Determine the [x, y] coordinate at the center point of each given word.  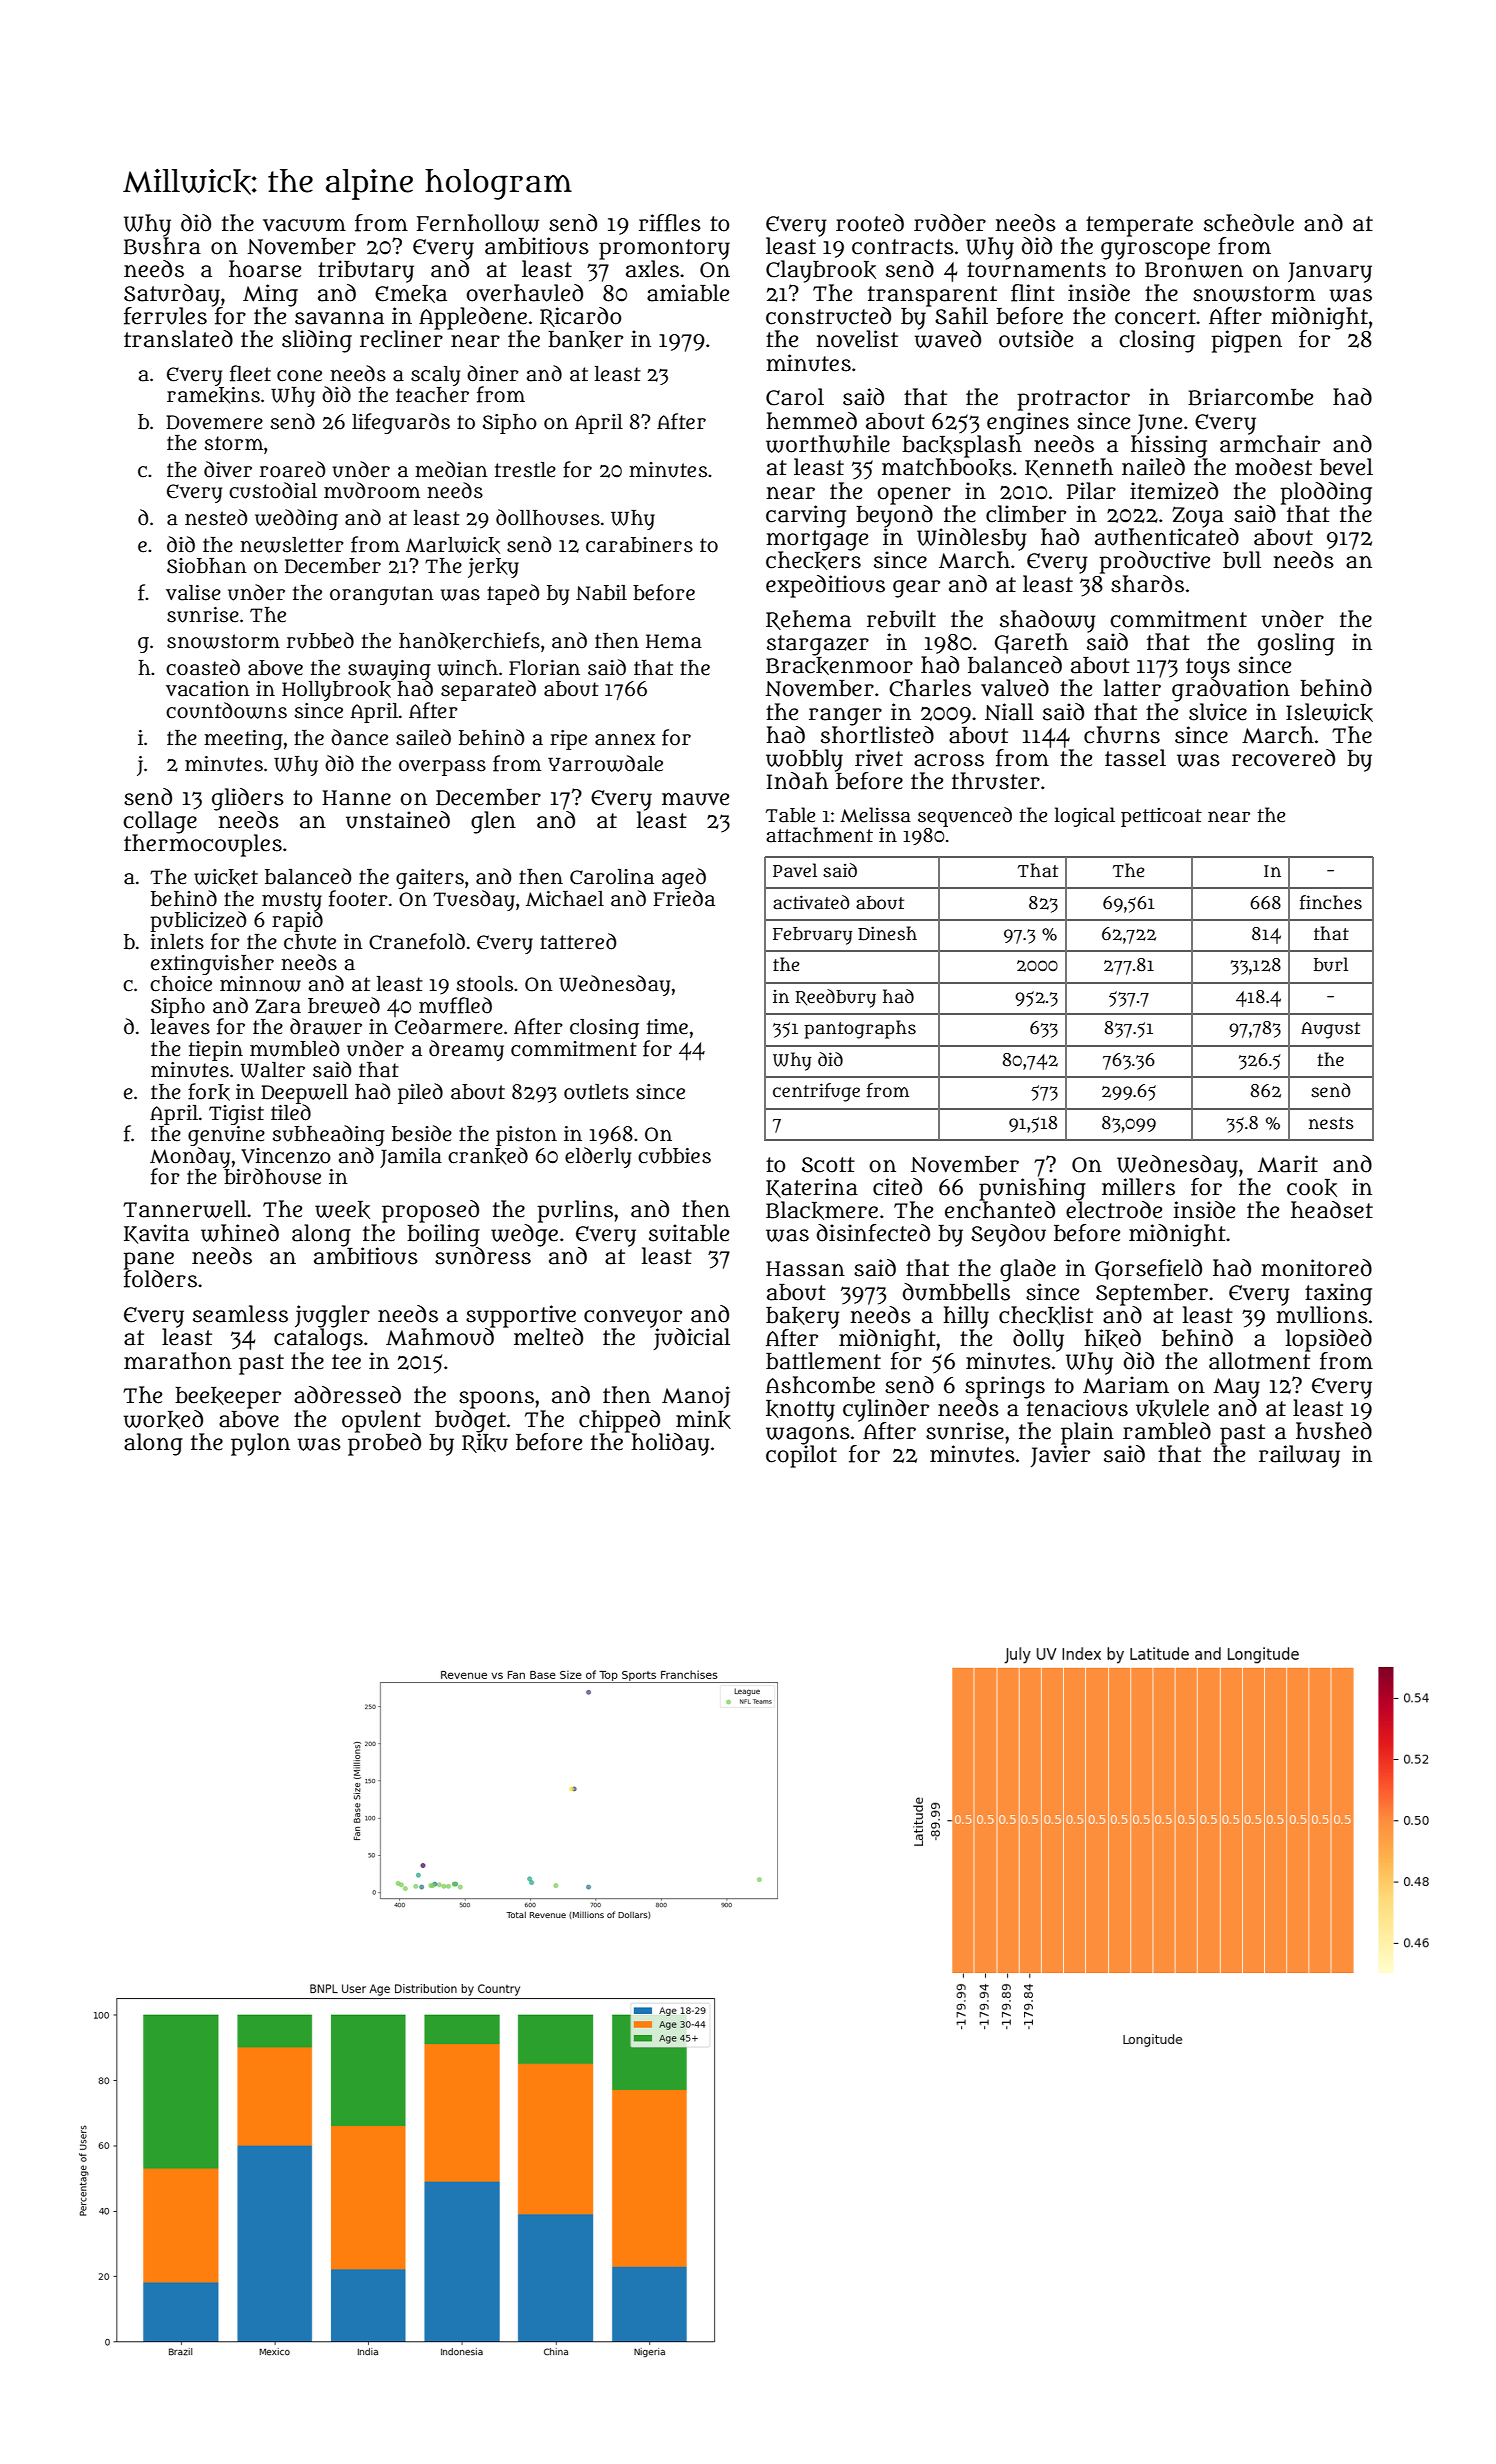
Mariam [1126, 1385]
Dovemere [214, 422]
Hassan [805, 1269]
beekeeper [228, 1398]
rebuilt [901, 619]
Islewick [1329, 712]
